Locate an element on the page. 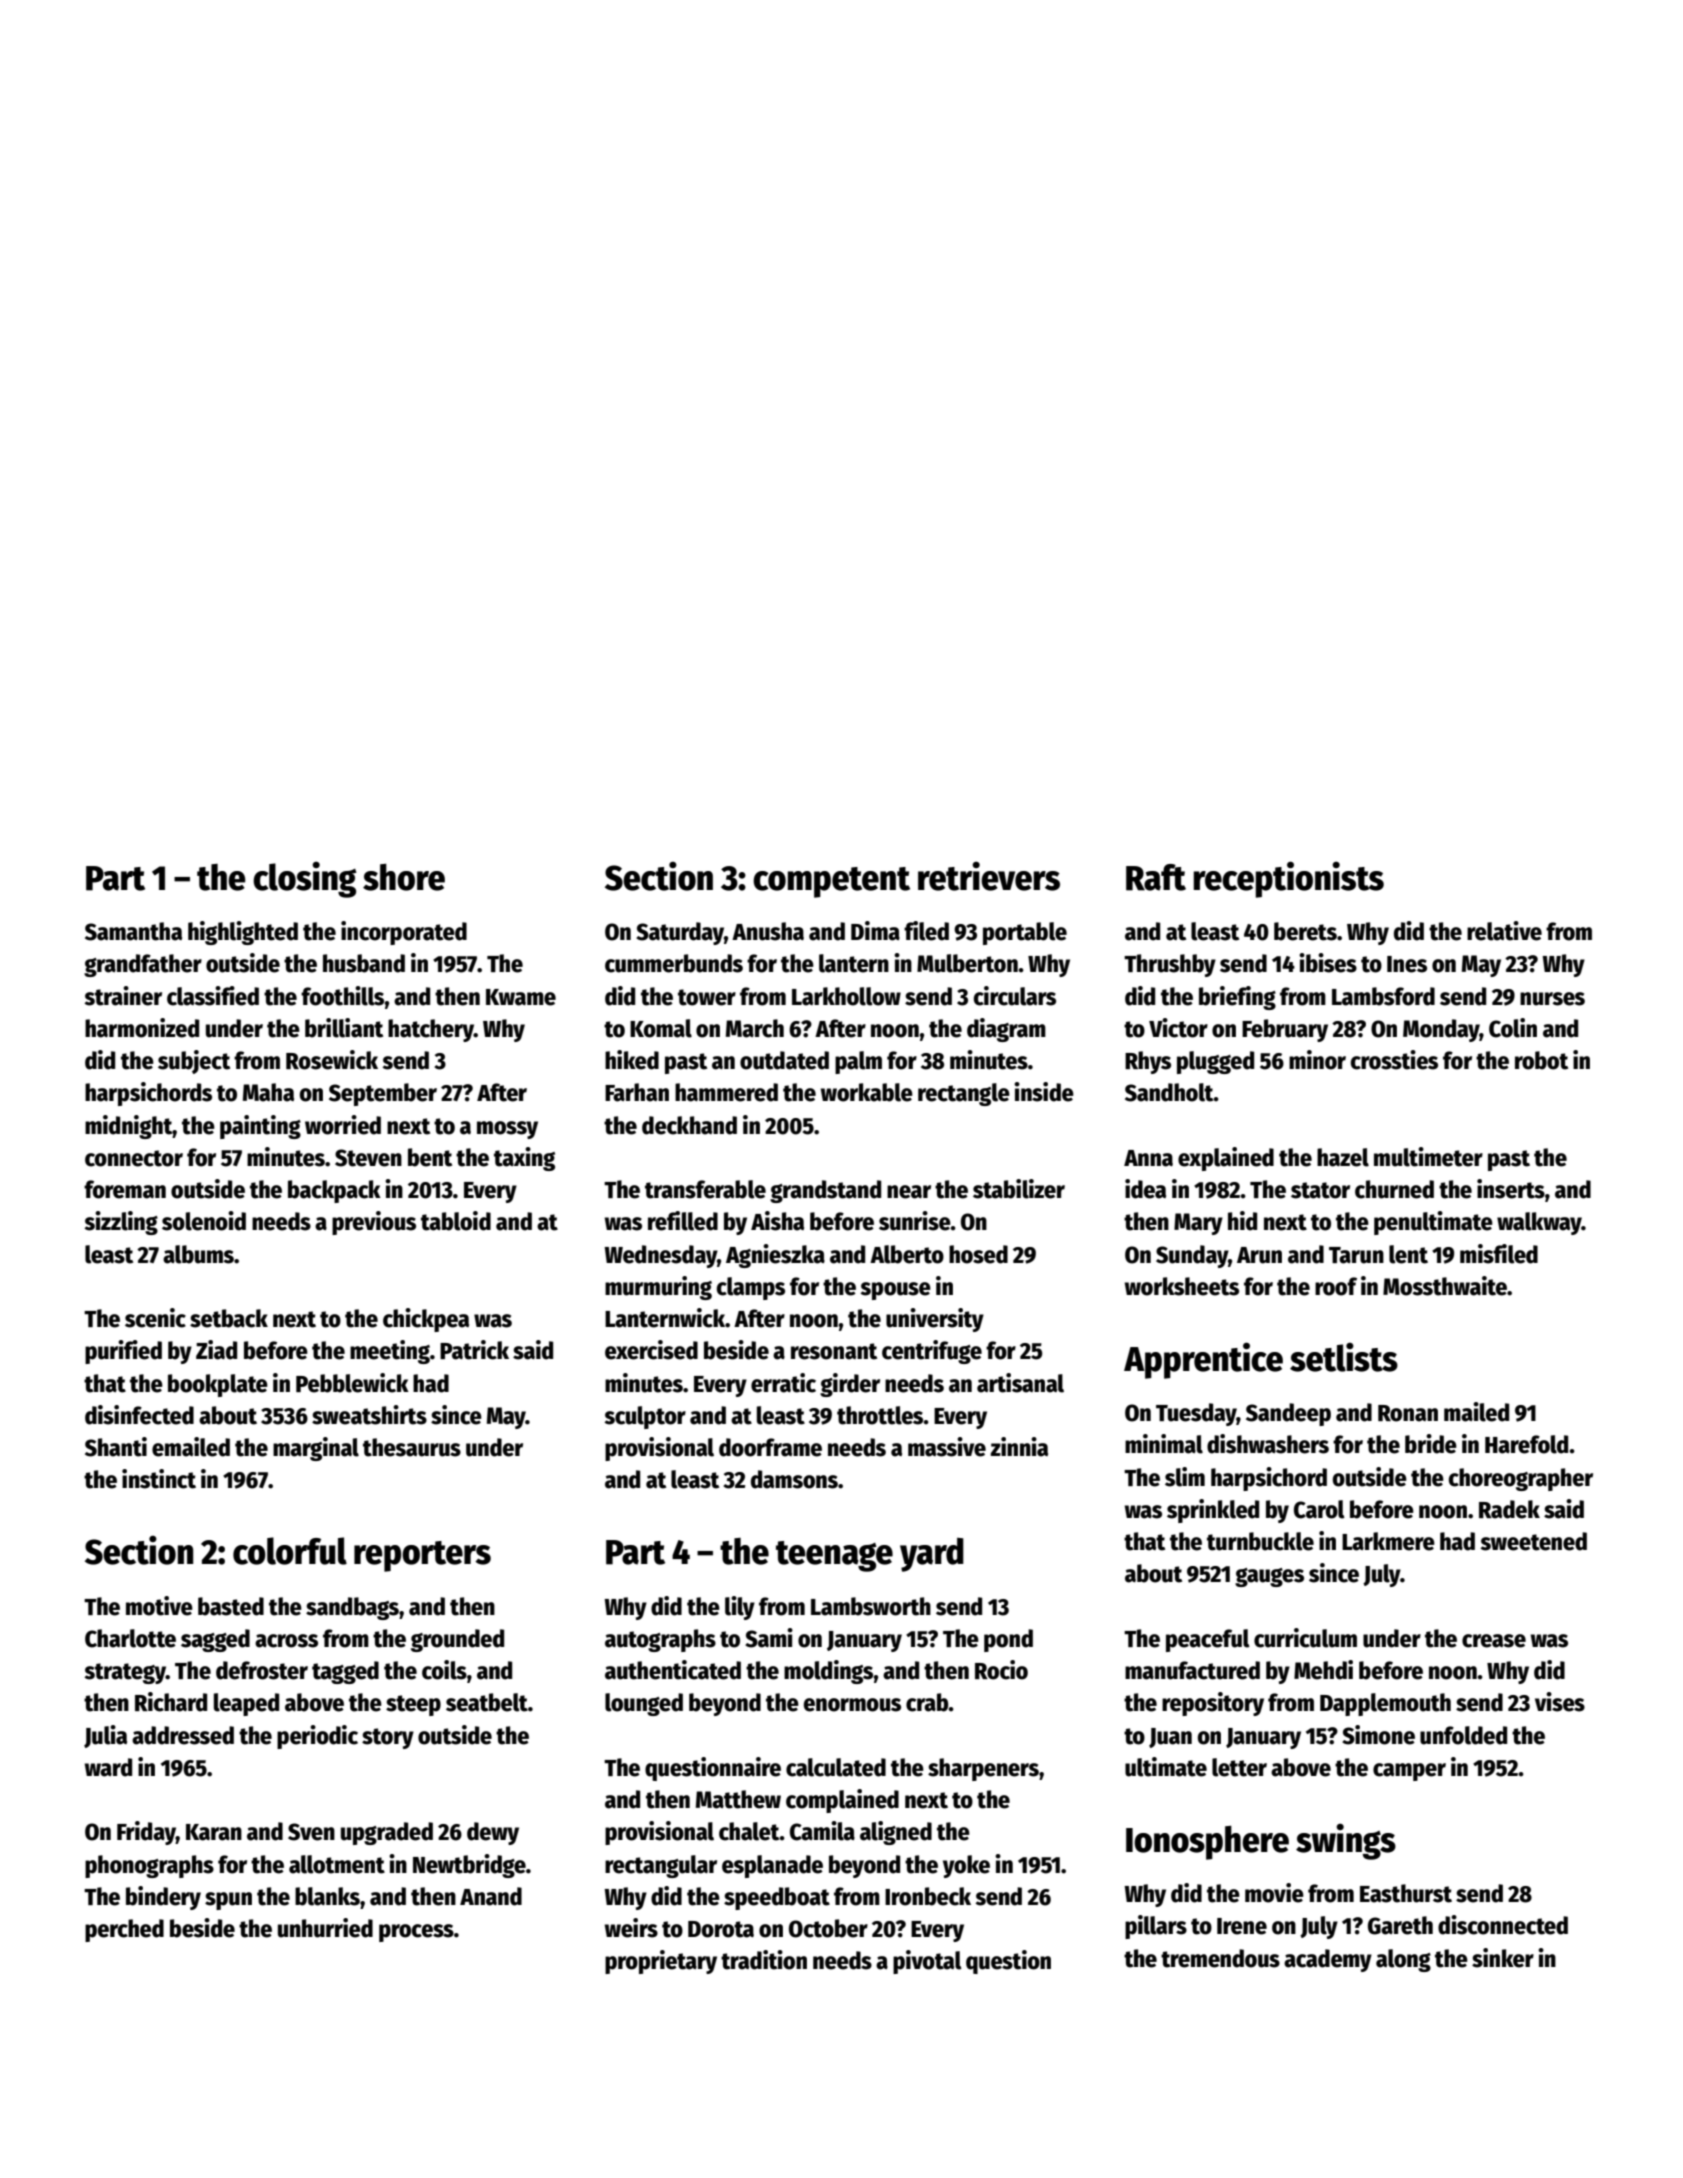 The height and width of the document is (2178, 1683). Simone is located at coordinates (1378, 1735).
